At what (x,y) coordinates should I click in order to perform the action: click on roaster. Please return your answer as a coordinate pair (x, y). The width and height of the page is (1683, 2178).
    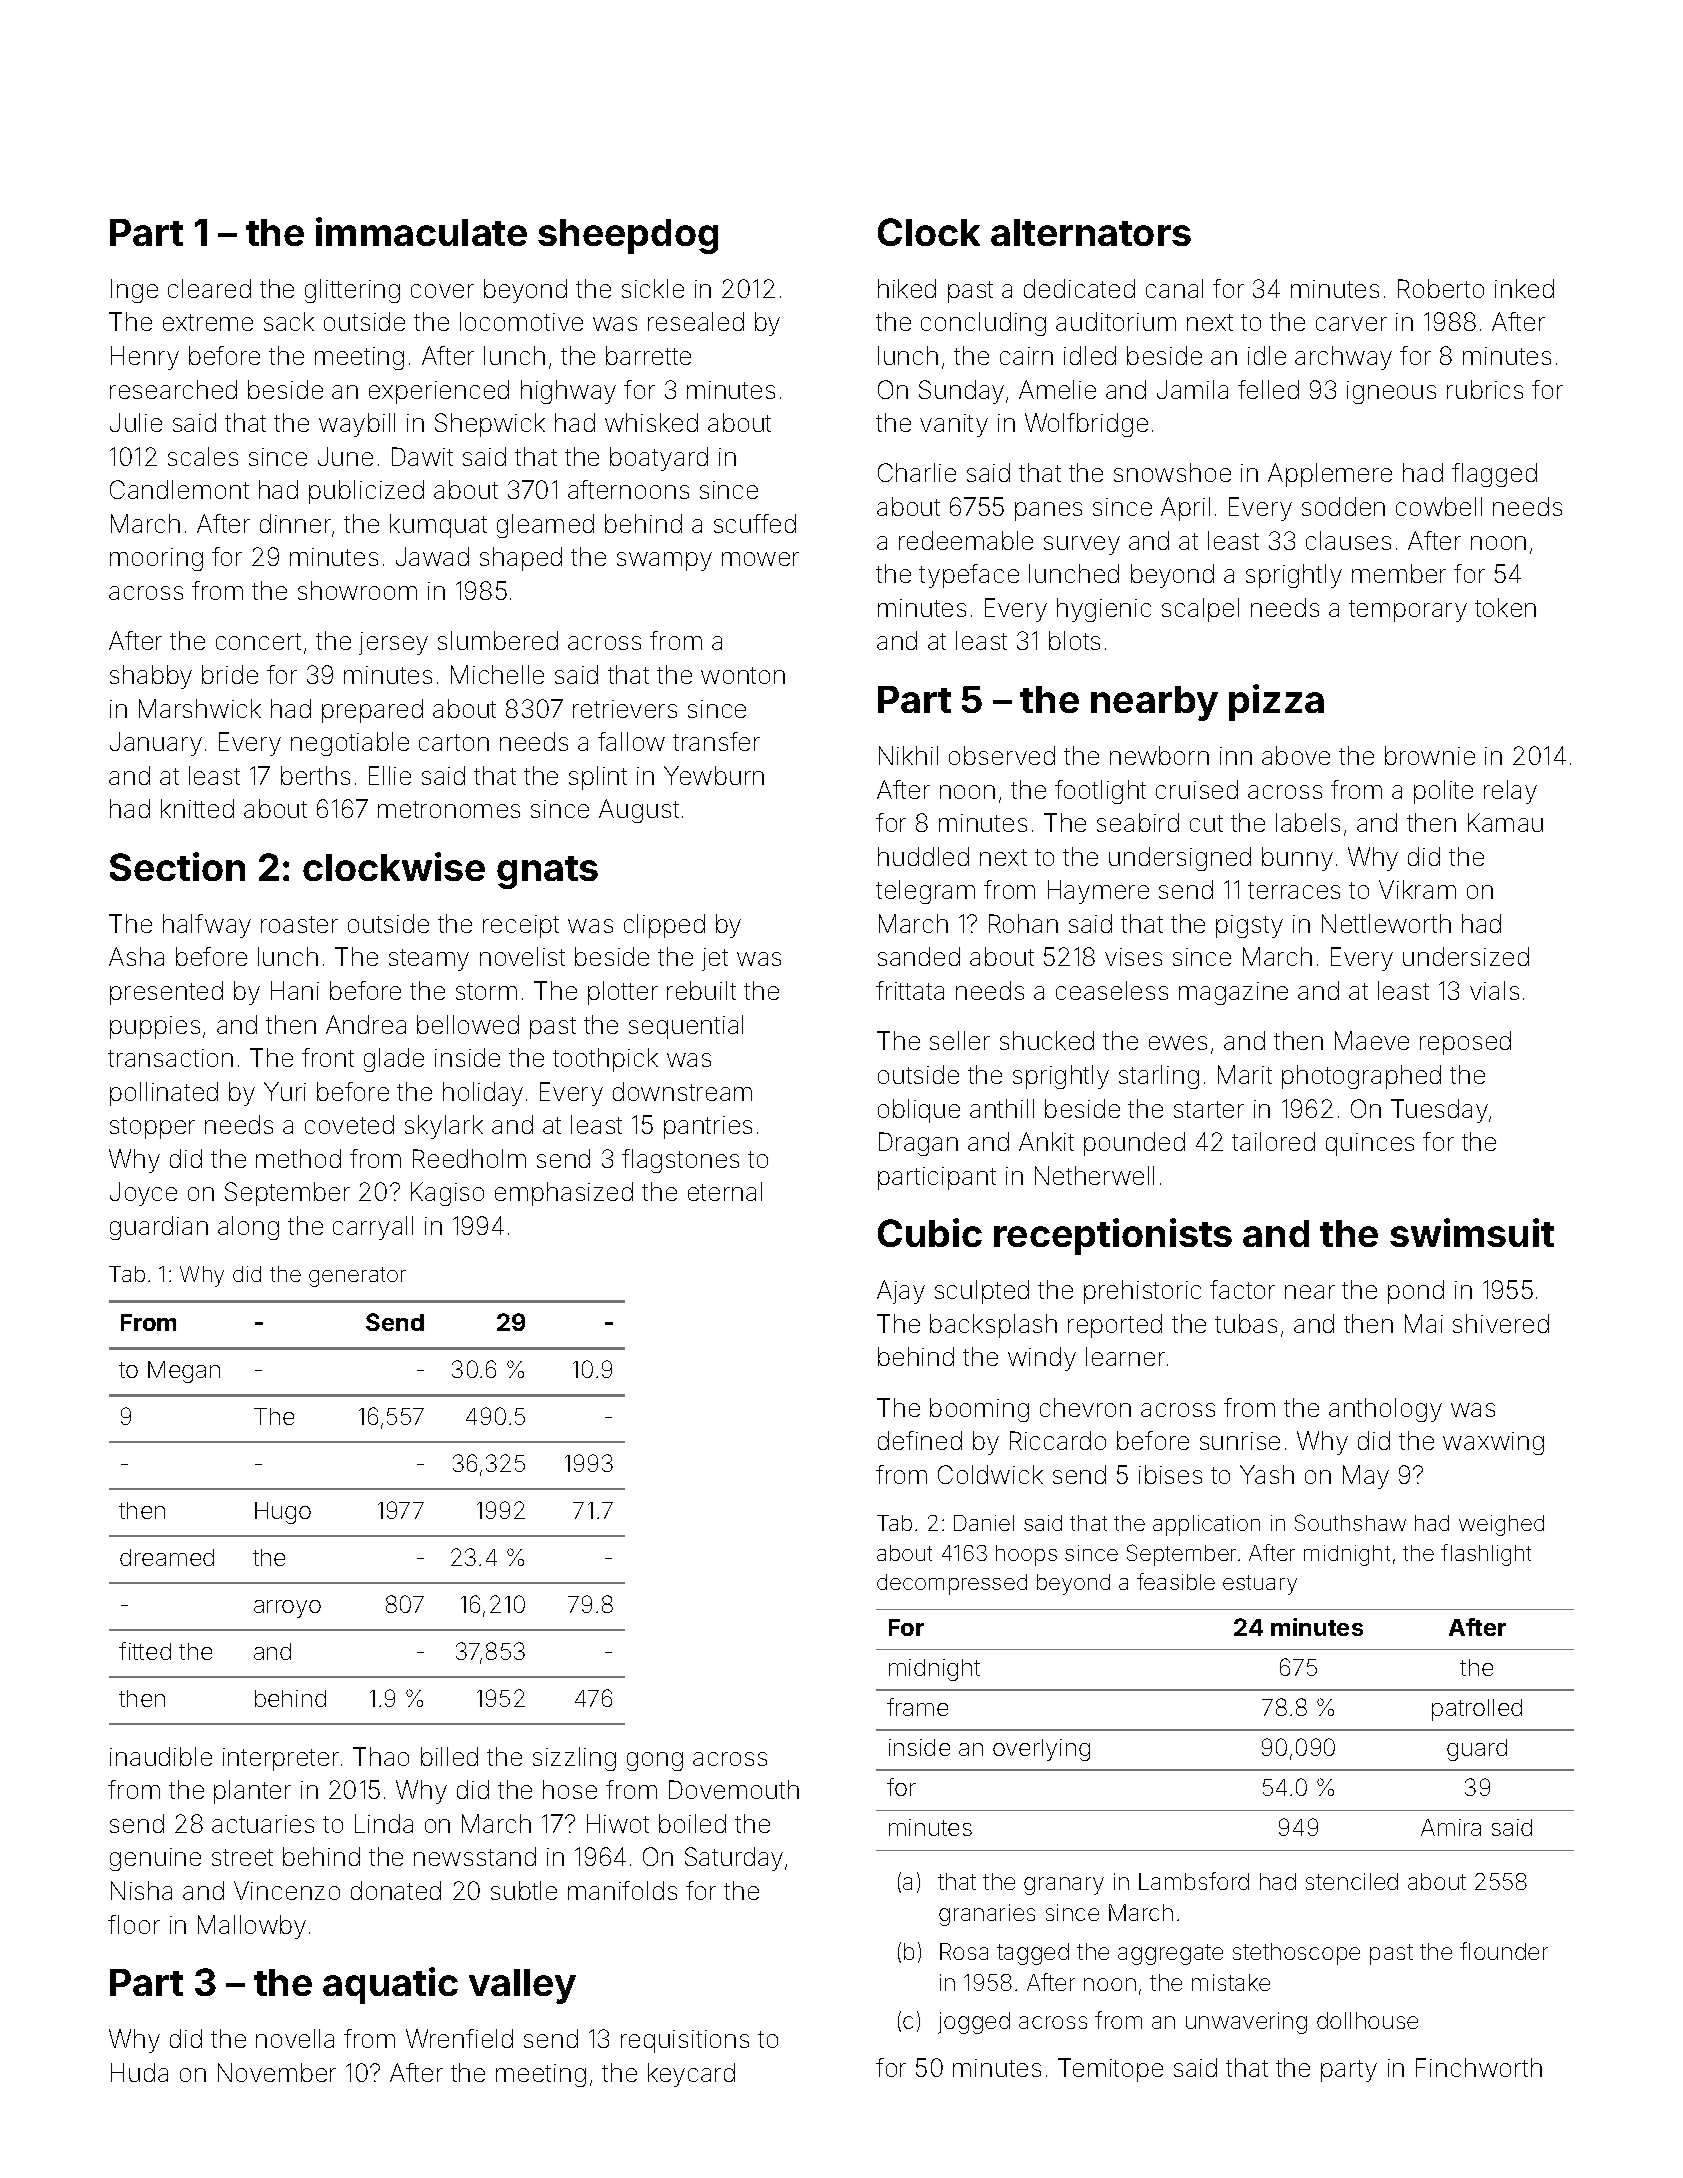
    Looking at the image, I should click on (299, 924).
